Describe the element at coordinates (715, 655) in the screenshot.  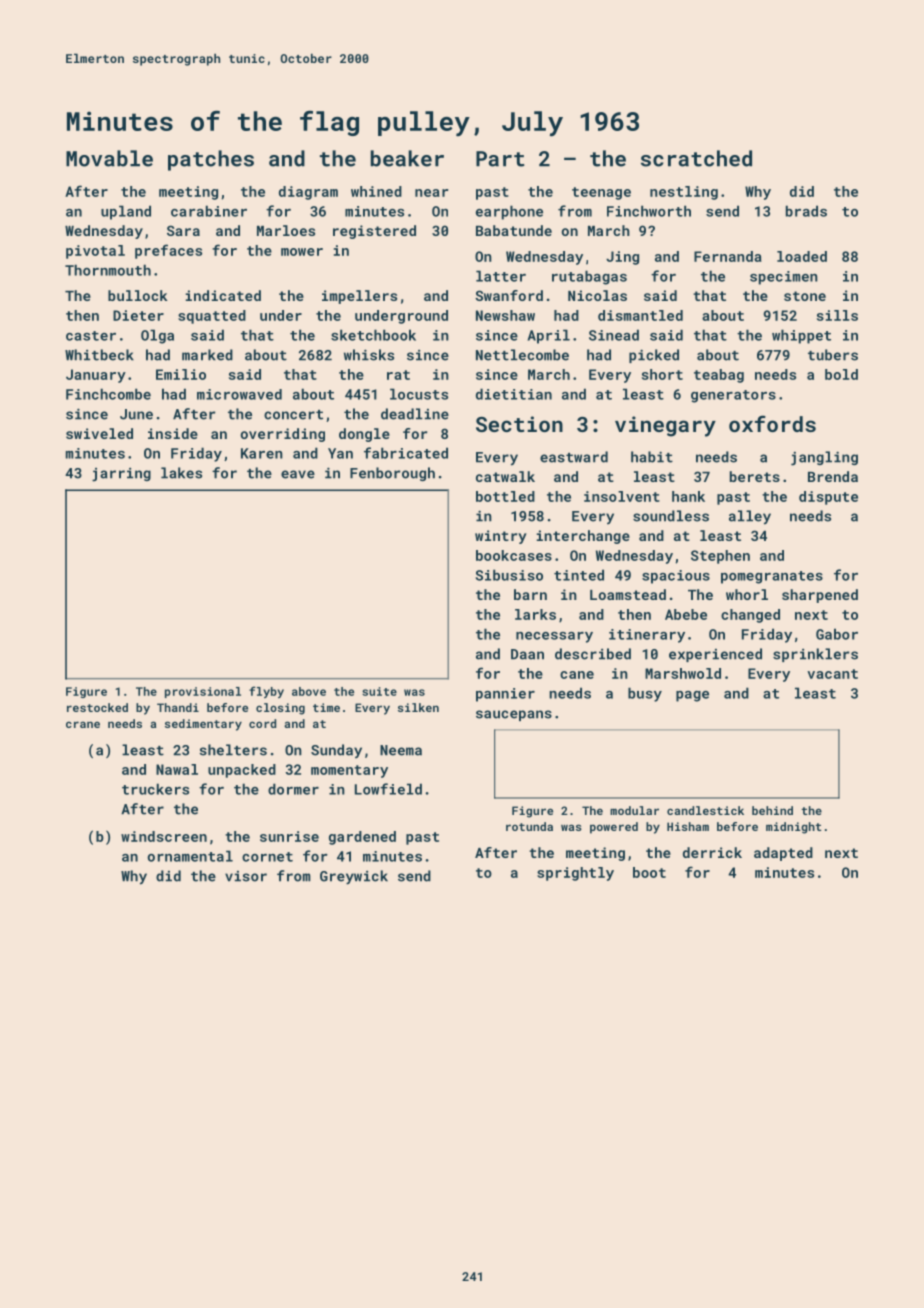
I see `experienced` at that location.
